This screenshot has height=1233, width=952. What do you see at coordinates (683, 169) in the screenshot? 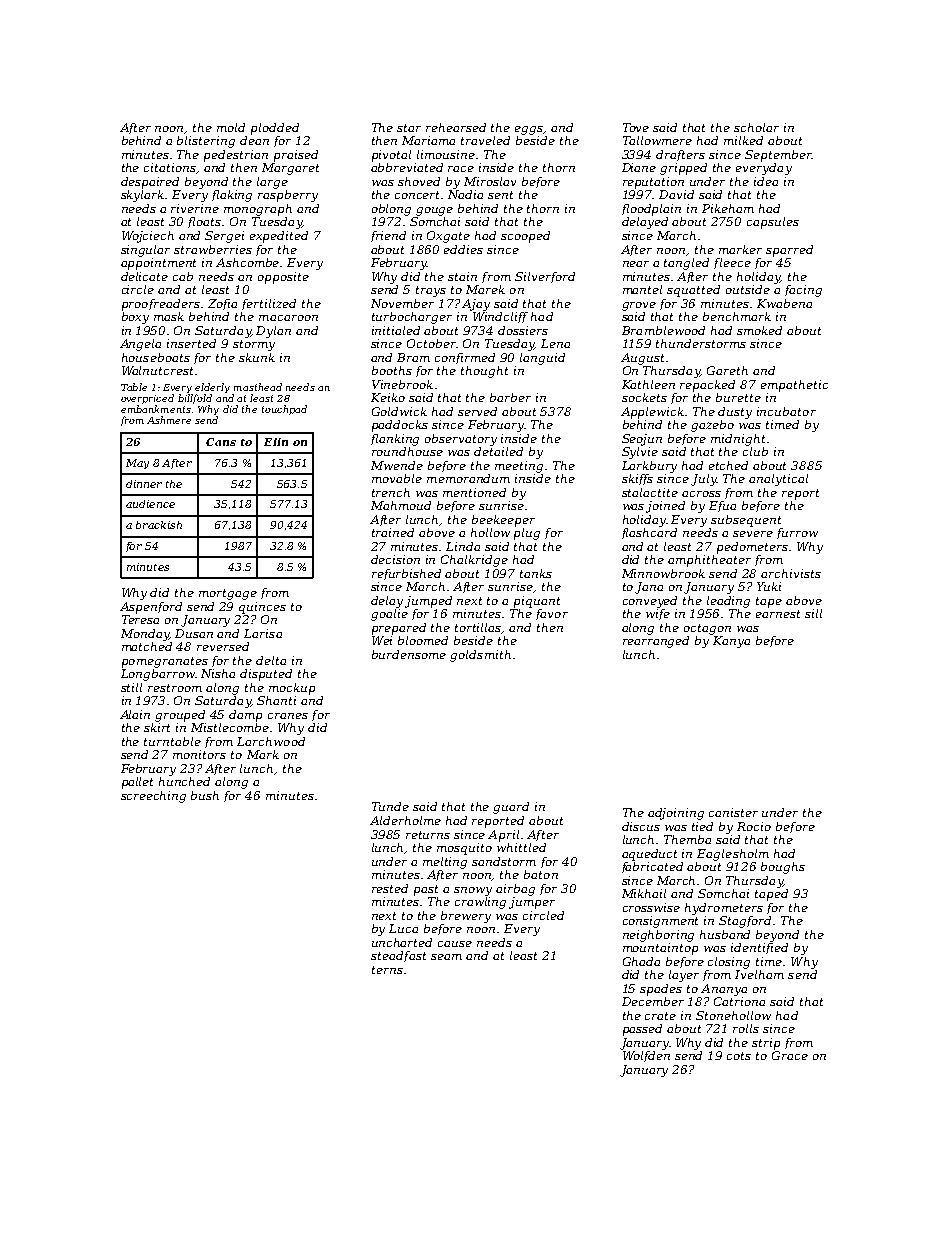
I see `gripped` at bounding box center [683, 169].
